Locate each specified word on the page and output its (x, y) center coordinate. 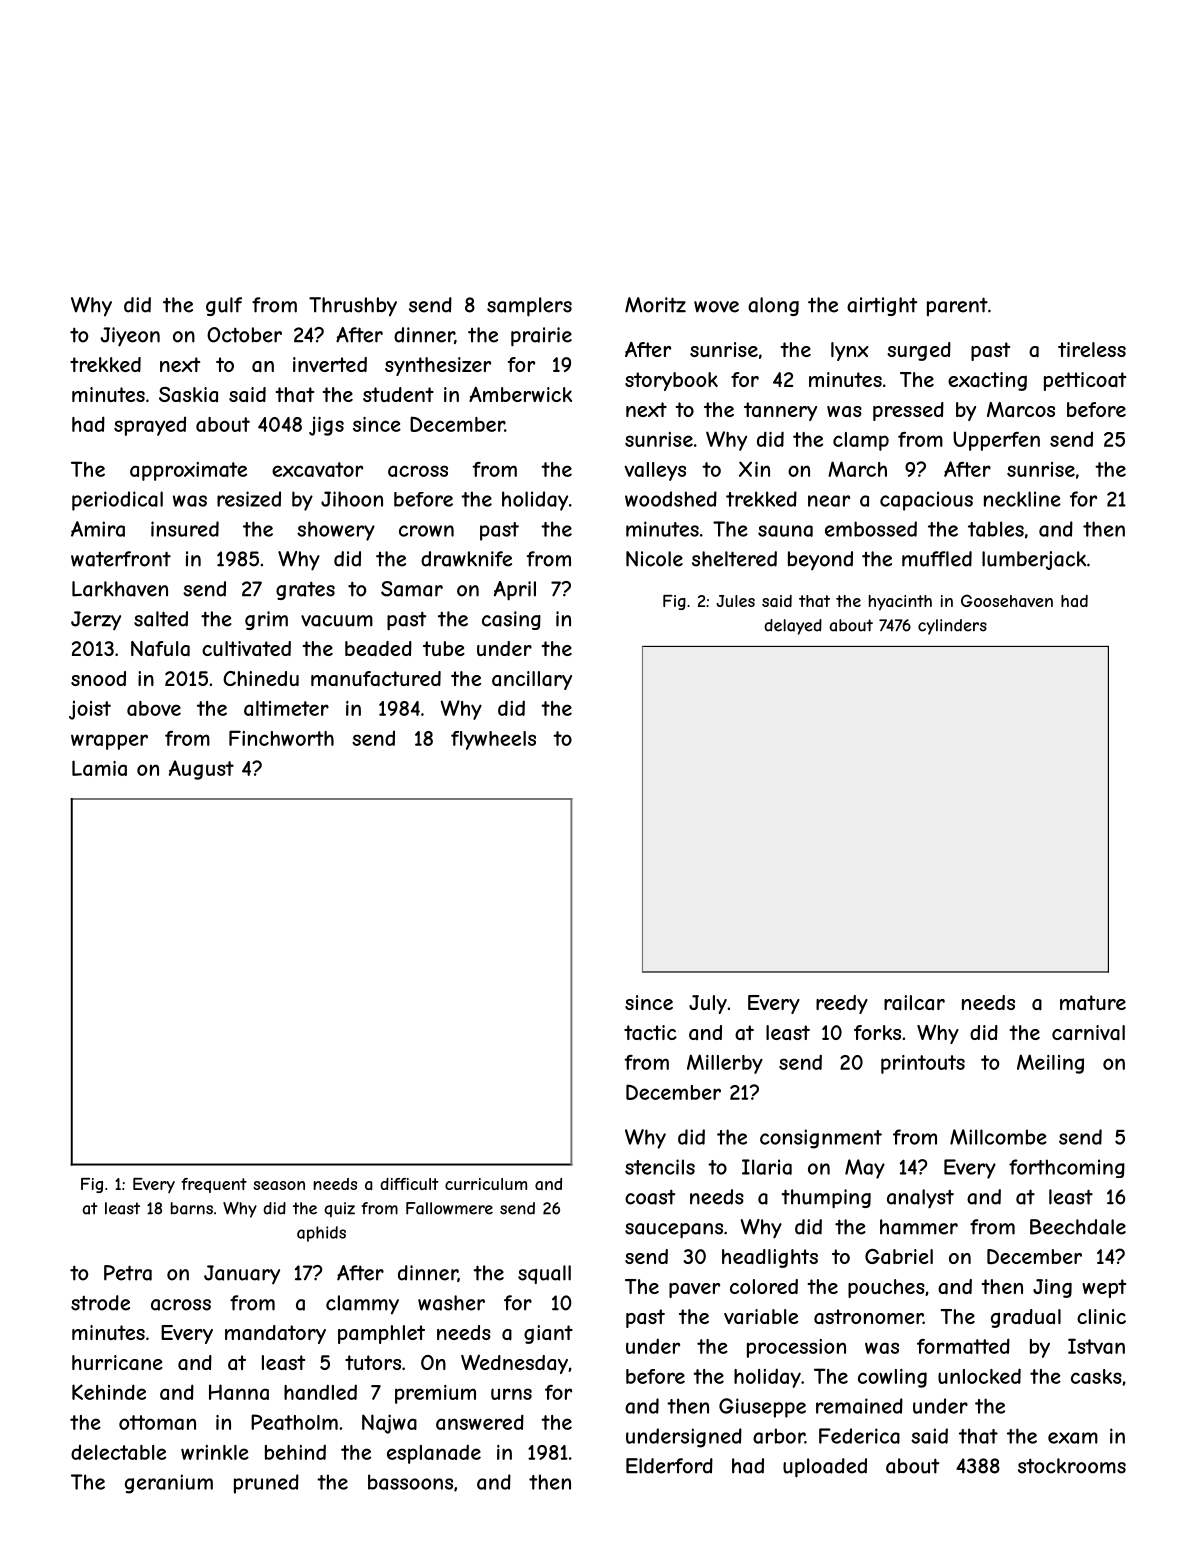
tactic (650, 1033)
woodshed (671, 499)
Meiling (1050, 1064)
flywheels (493, 740)
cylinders (952, 627)
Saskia (188, 395)
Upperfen (996, 441)
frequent (214, 1185)
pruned (266, 1484)
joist (90, 710)
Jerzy (96, 621)
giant (548, 1334)
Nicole (654, 559)
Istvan (1096, 1346)
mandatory (275, 1334)
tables (996, 529)
